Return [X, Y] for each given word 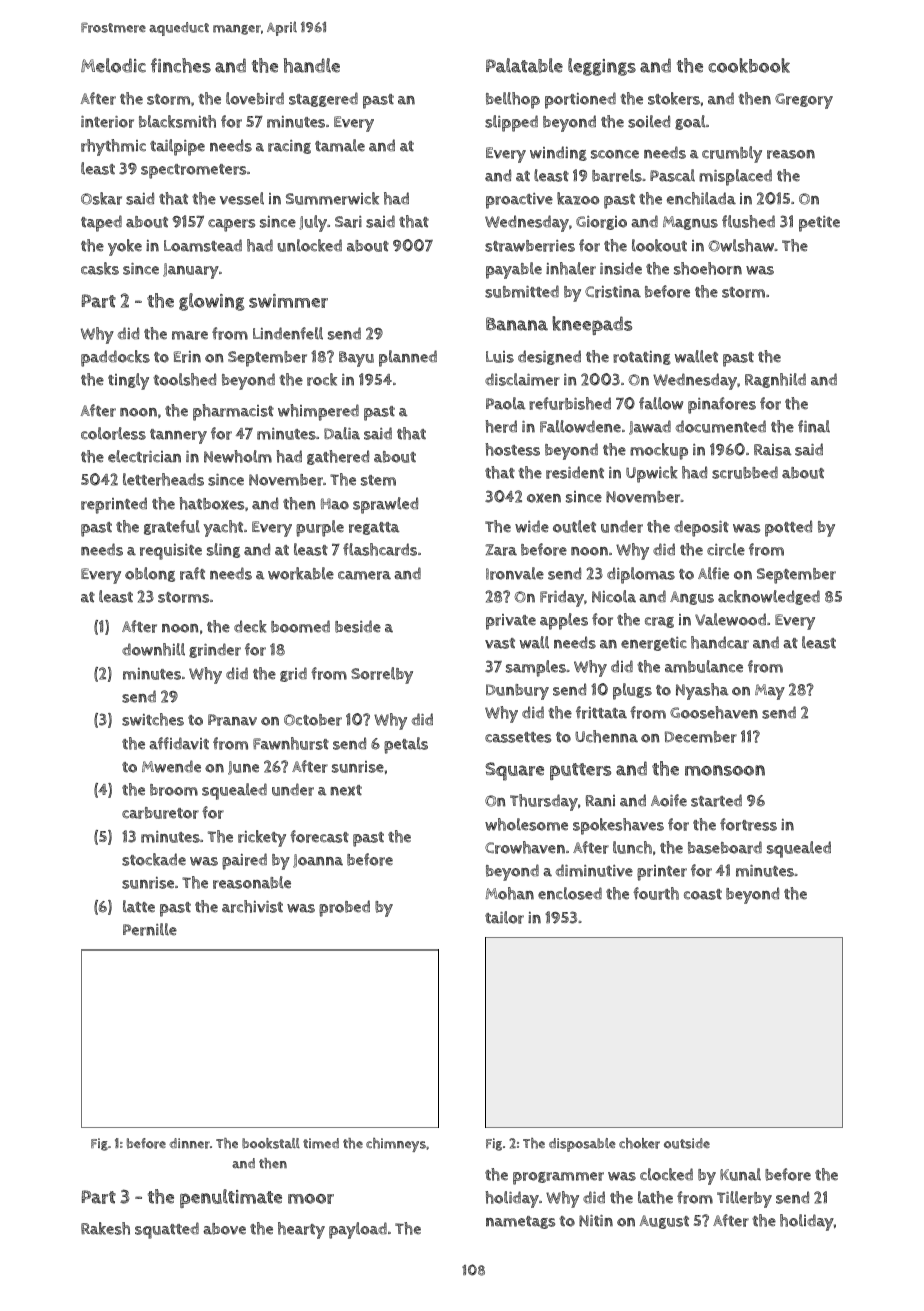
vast [500, 643]
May [770, 692]
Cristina [613, 292]
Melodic [113, 65]
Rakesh [105, 1228]
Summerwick [332, 198]
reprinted [114, 505]
